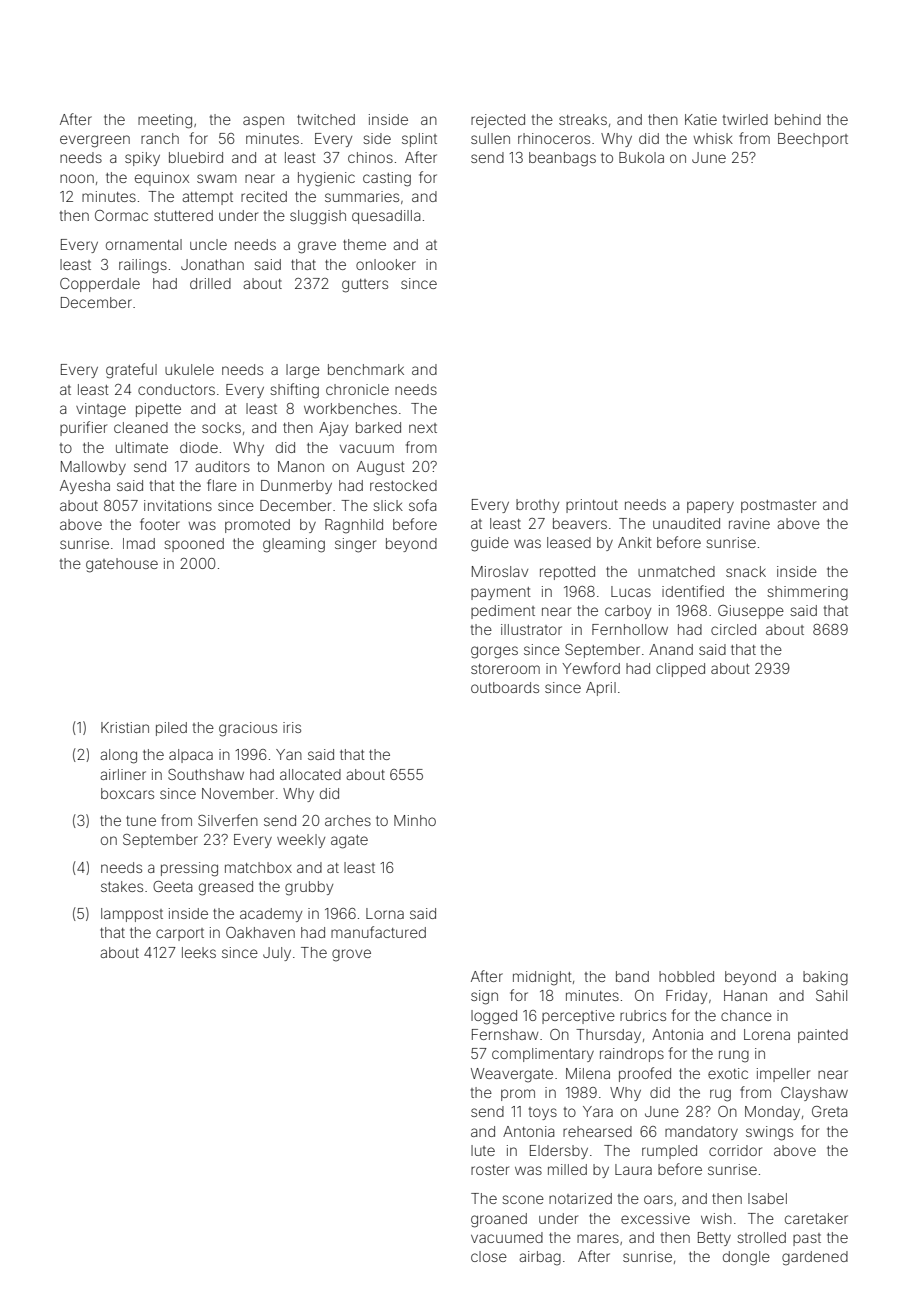 The width and height of the page is (908, 1316). Describe the element at coordinates (778, 506) in the page. I see `postmaster` at that location.
